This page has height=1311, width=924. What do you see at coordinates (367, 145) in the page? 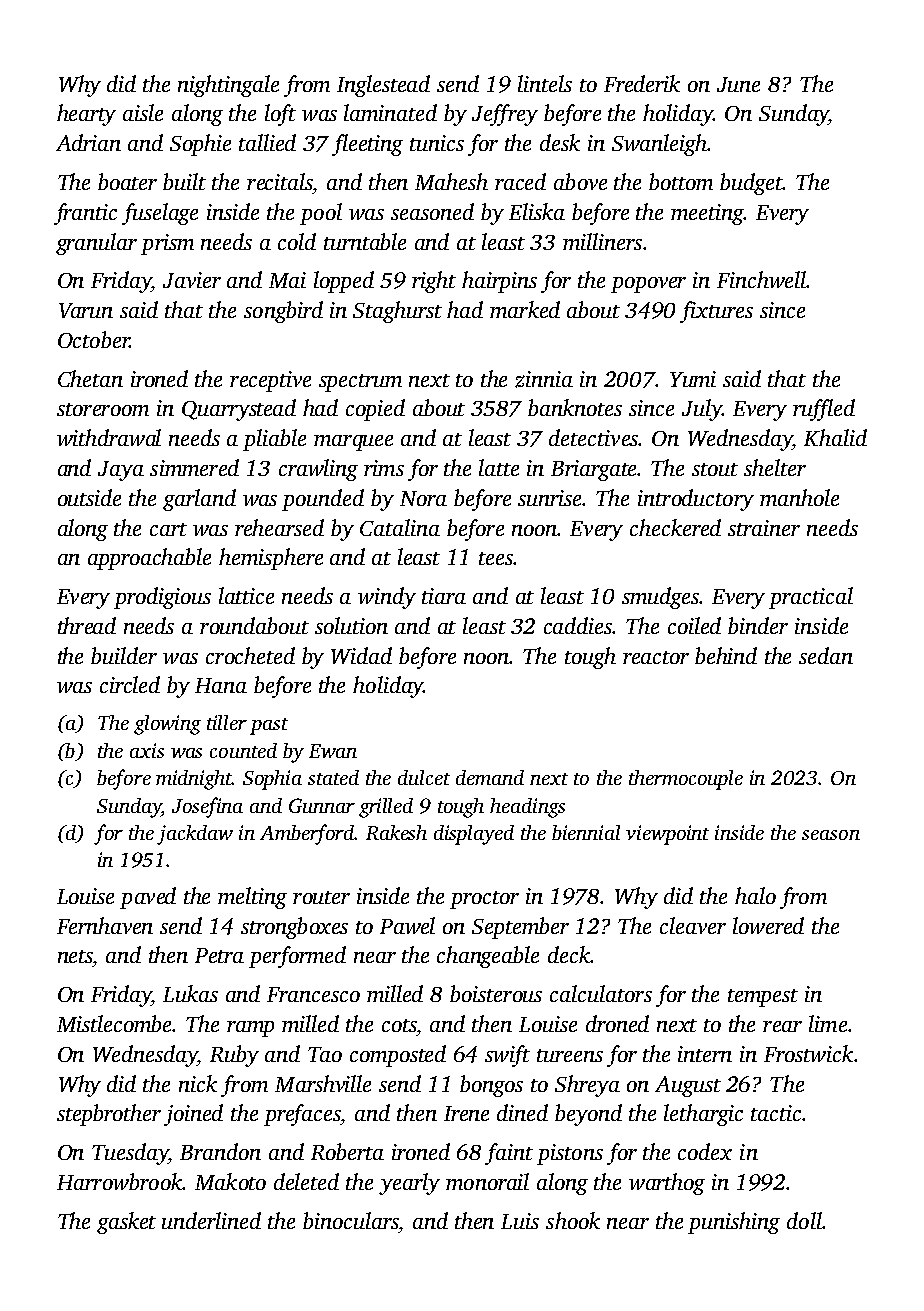
I see `fleeting` at bounding box center [367, 145].
